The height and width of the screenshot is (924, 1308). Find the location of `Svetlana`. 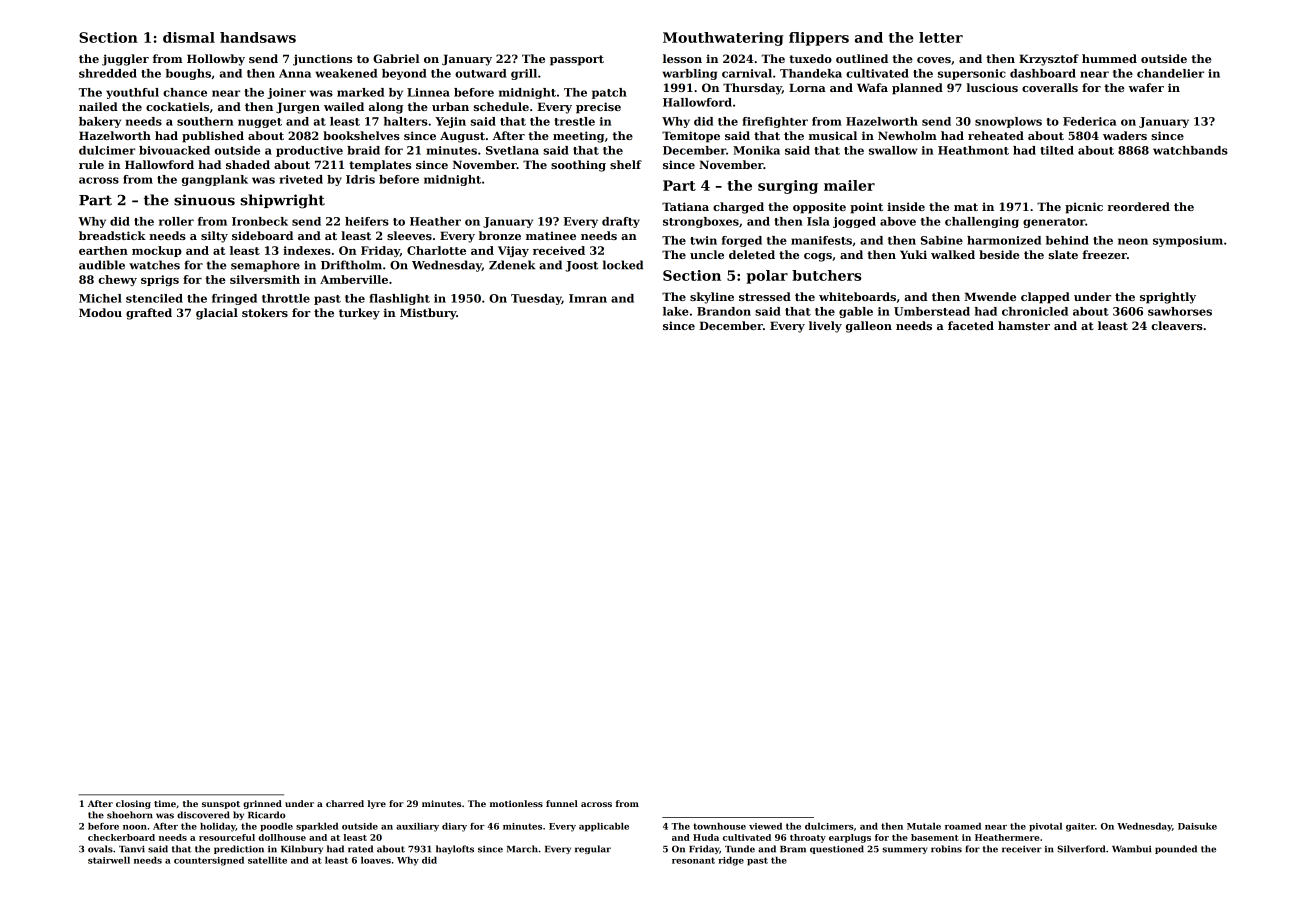

Svetlana is located at coordinates (512, 150).
